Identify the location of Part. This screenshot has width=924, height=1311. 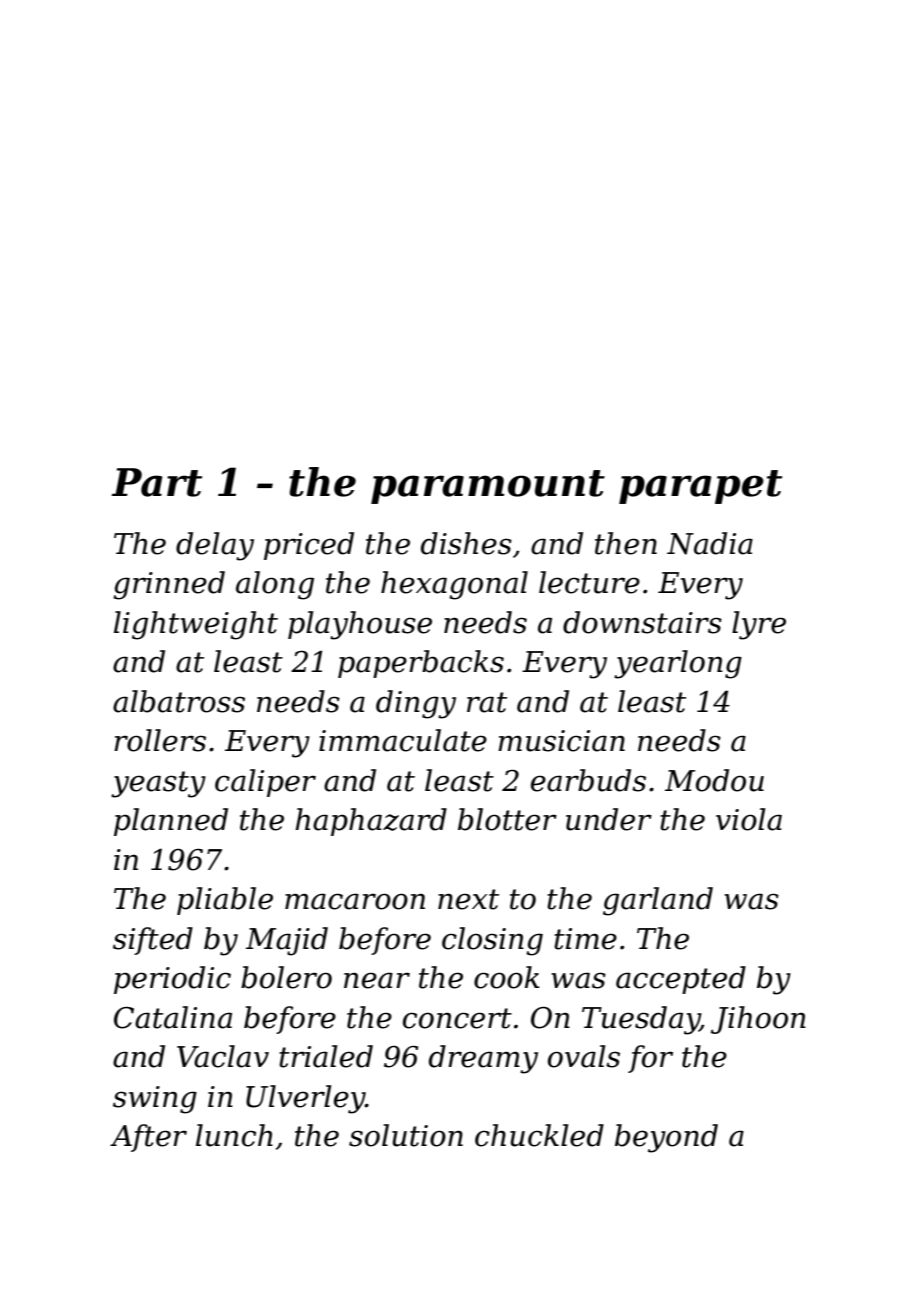
(157, 482).
